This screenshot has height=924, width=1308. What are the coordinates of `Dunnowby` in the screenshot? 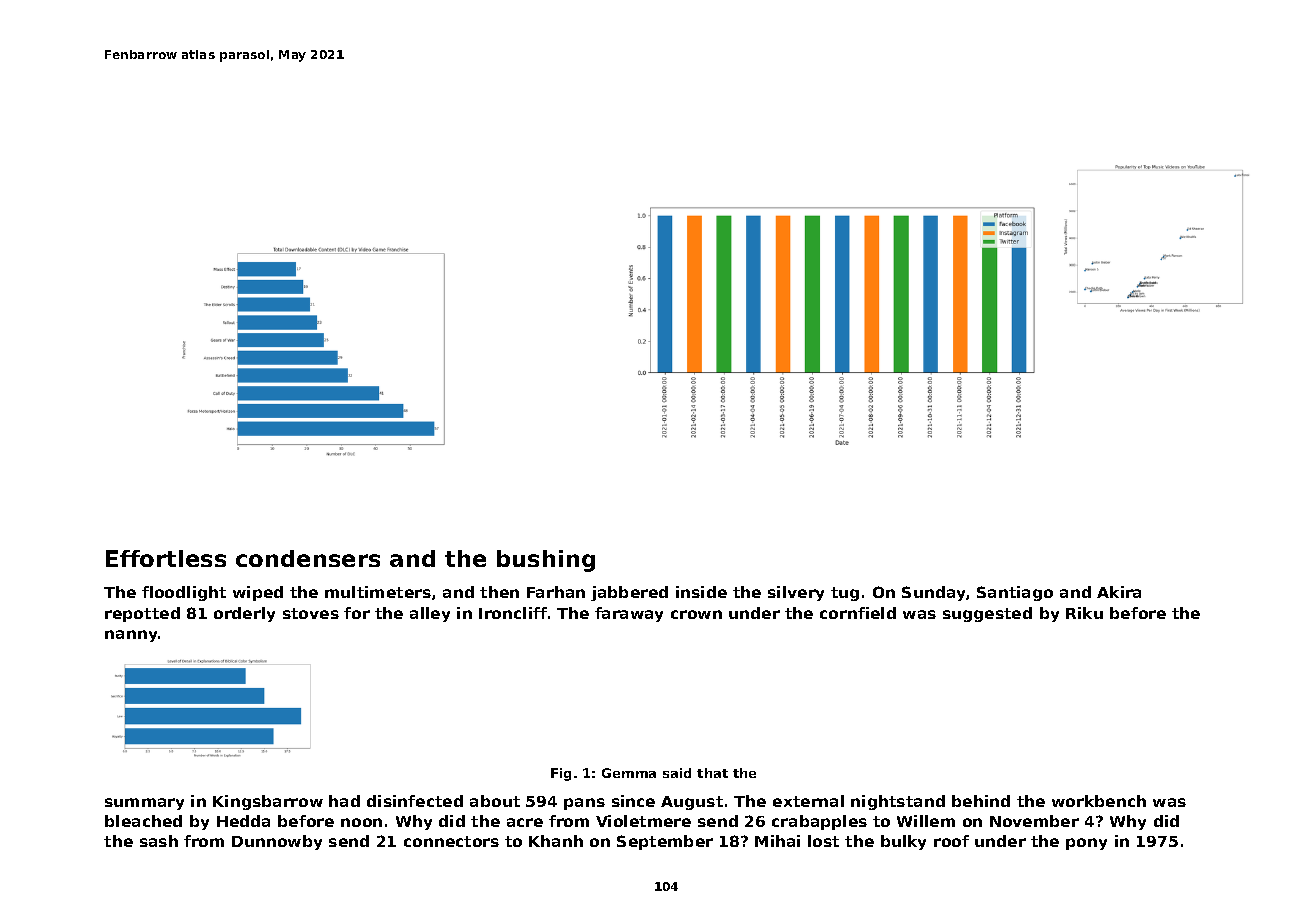 It's located at (277, 842).
